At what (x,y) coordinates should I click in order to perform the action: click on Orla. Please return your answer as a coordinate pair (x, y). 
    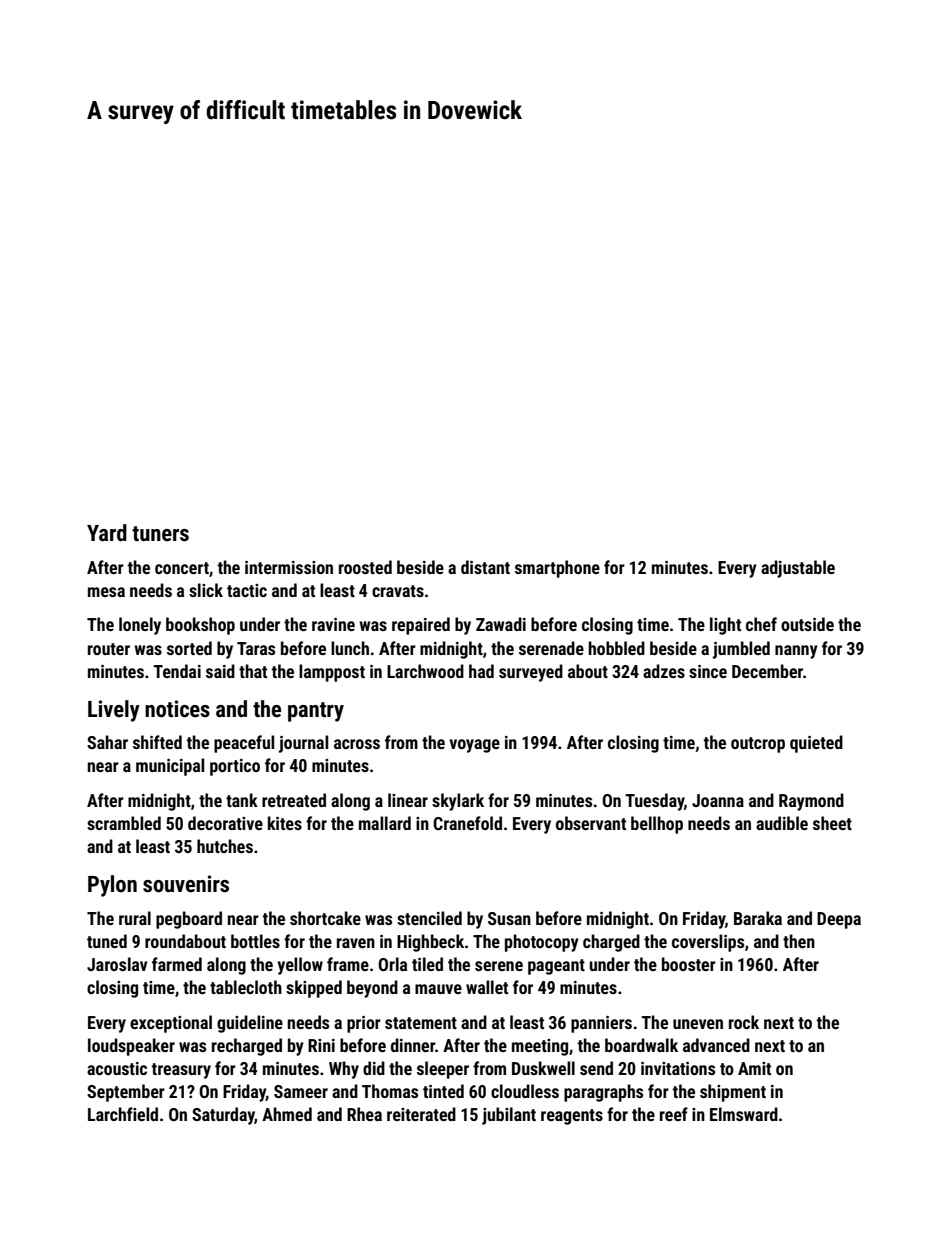
    Looking at the image, I should click on (392, 964).
